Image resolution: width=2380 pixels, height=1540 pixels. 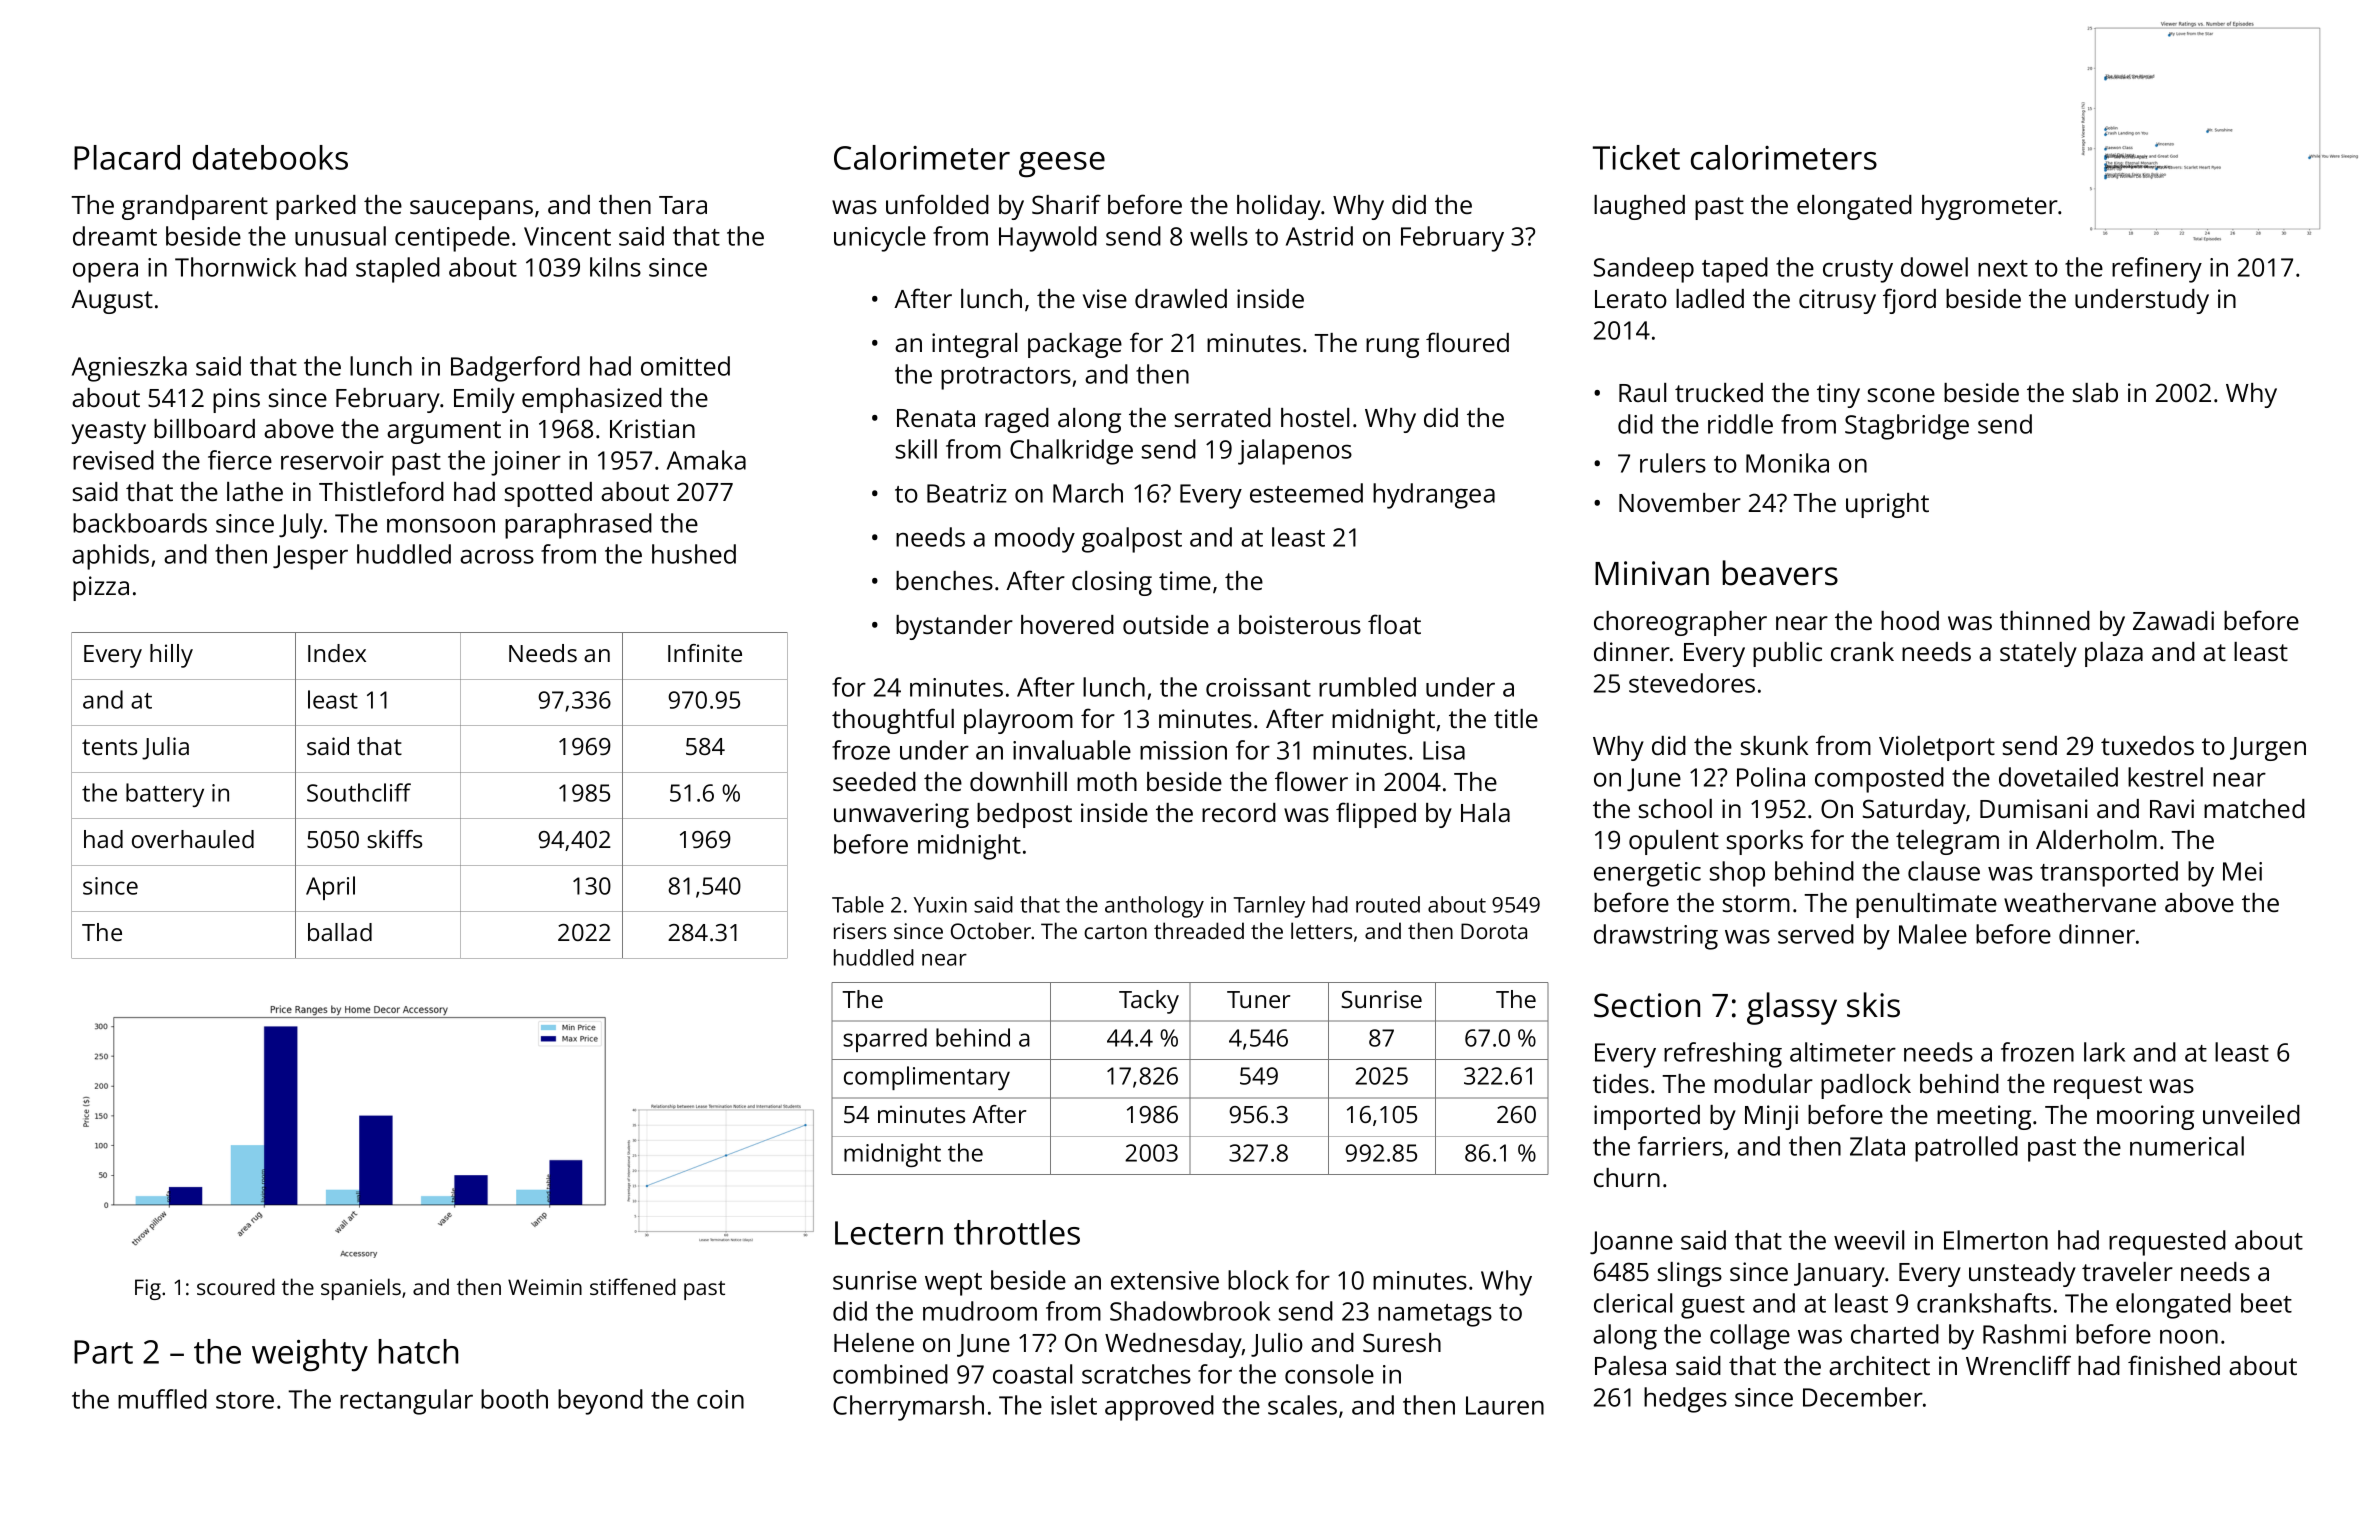 I want to click on dovetailed, so click(x=2058, y=777).
